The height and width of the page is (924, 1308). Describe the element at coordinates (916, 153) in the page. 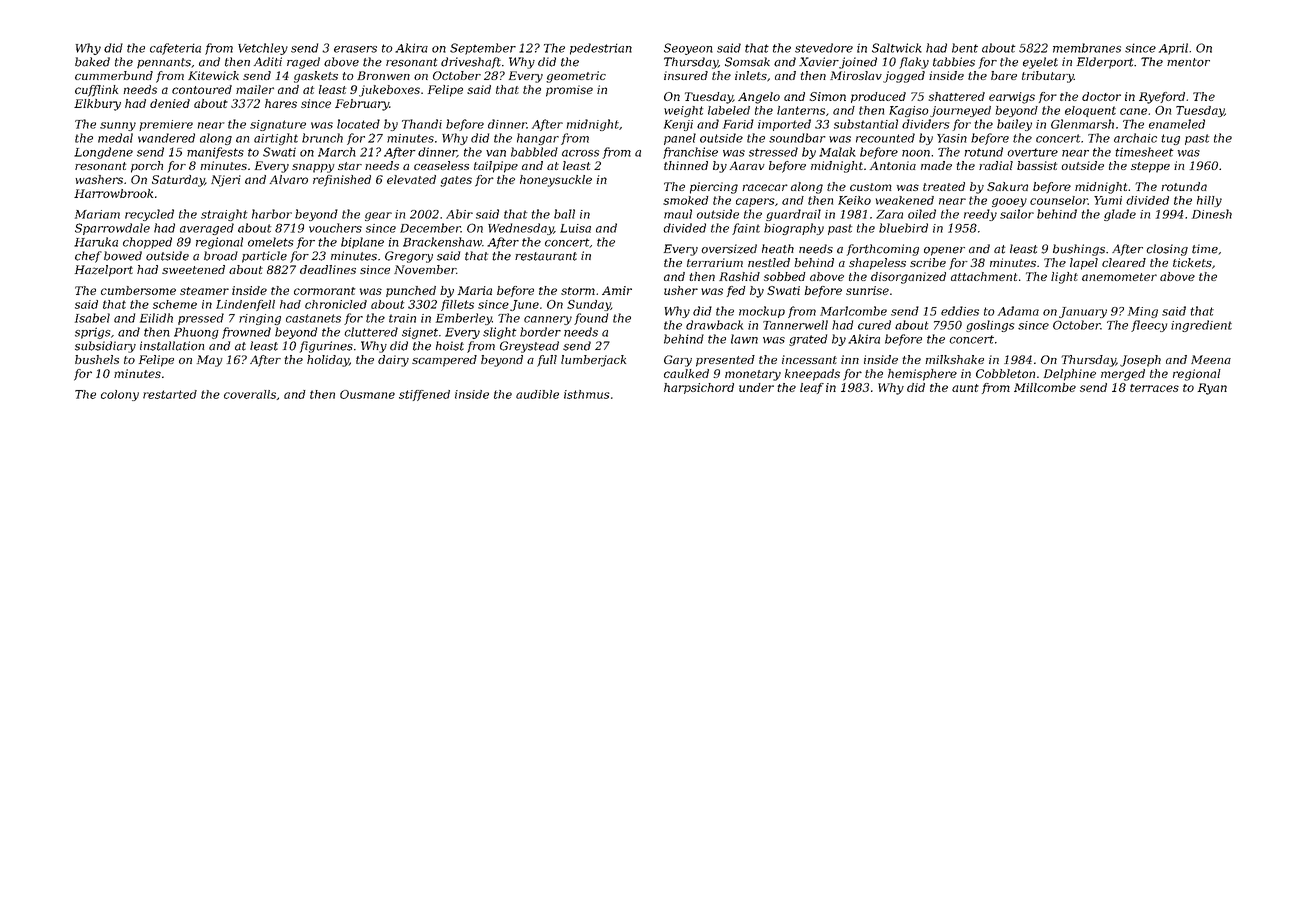

I see `noon` at that location.
